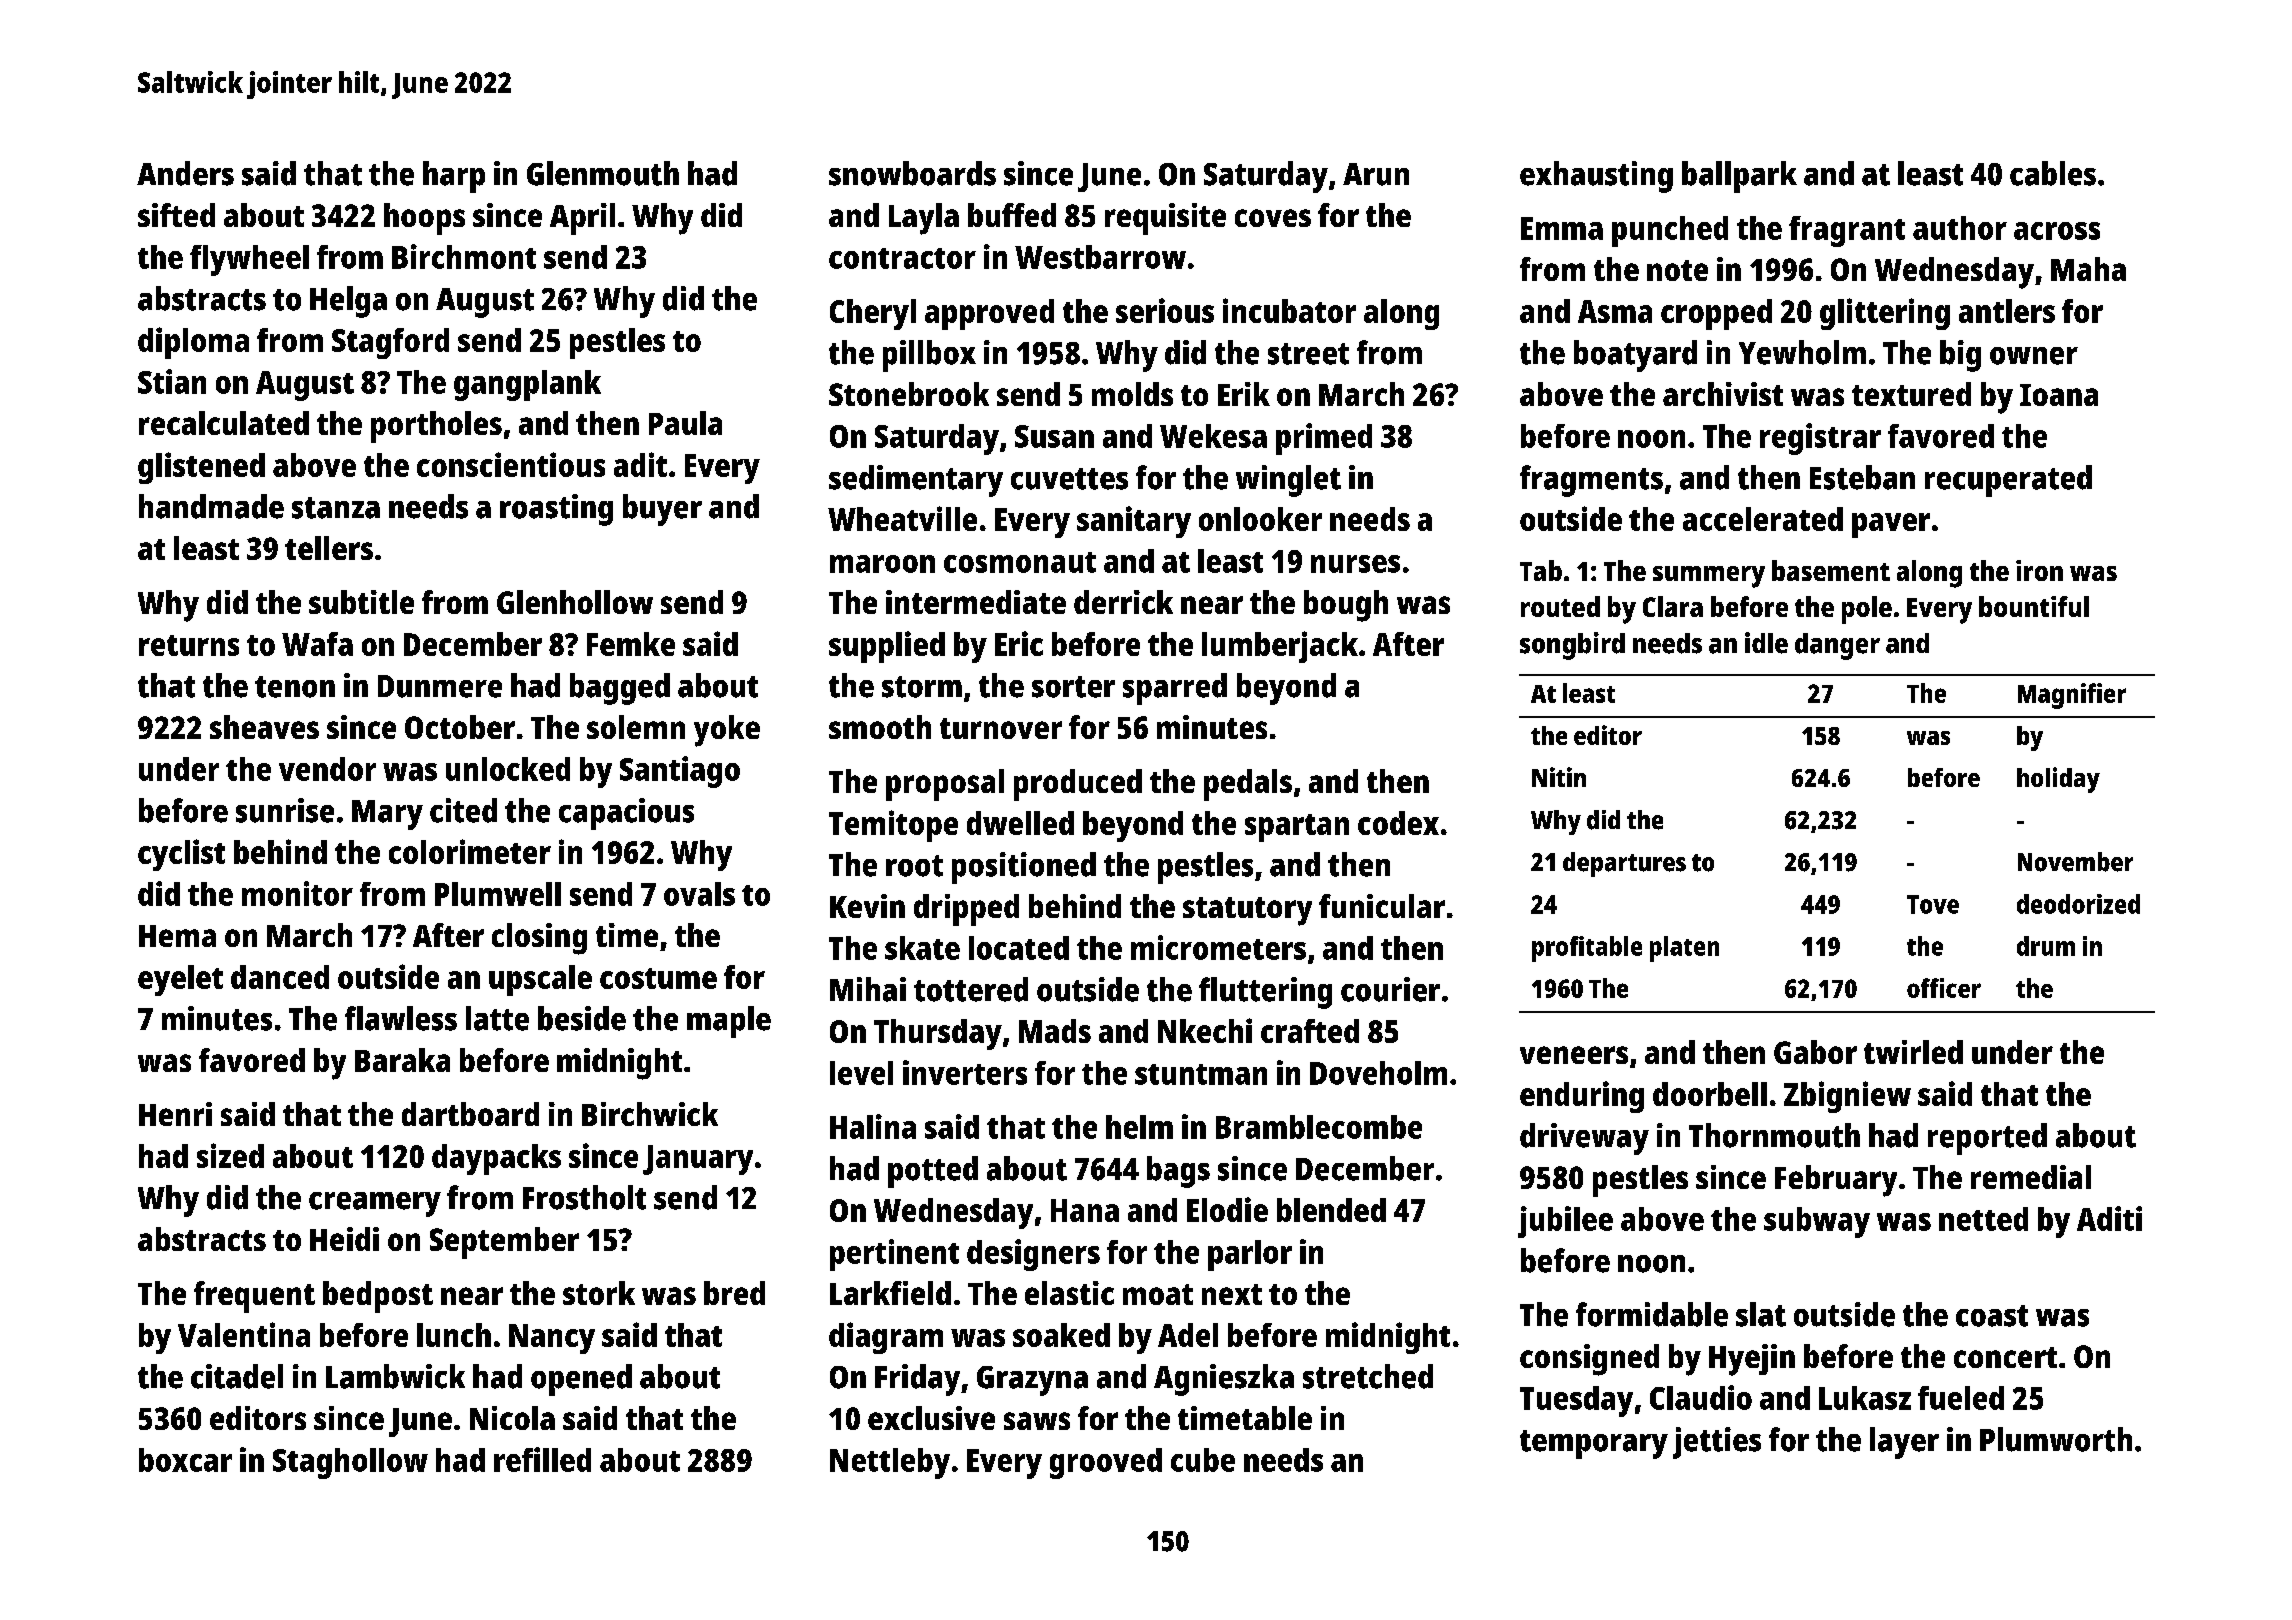 This document has width=2292, height=1620. What do you see at coordinates (938, 1034) in the document?
I see `Thursday` at bounding box center [938, 1034].
